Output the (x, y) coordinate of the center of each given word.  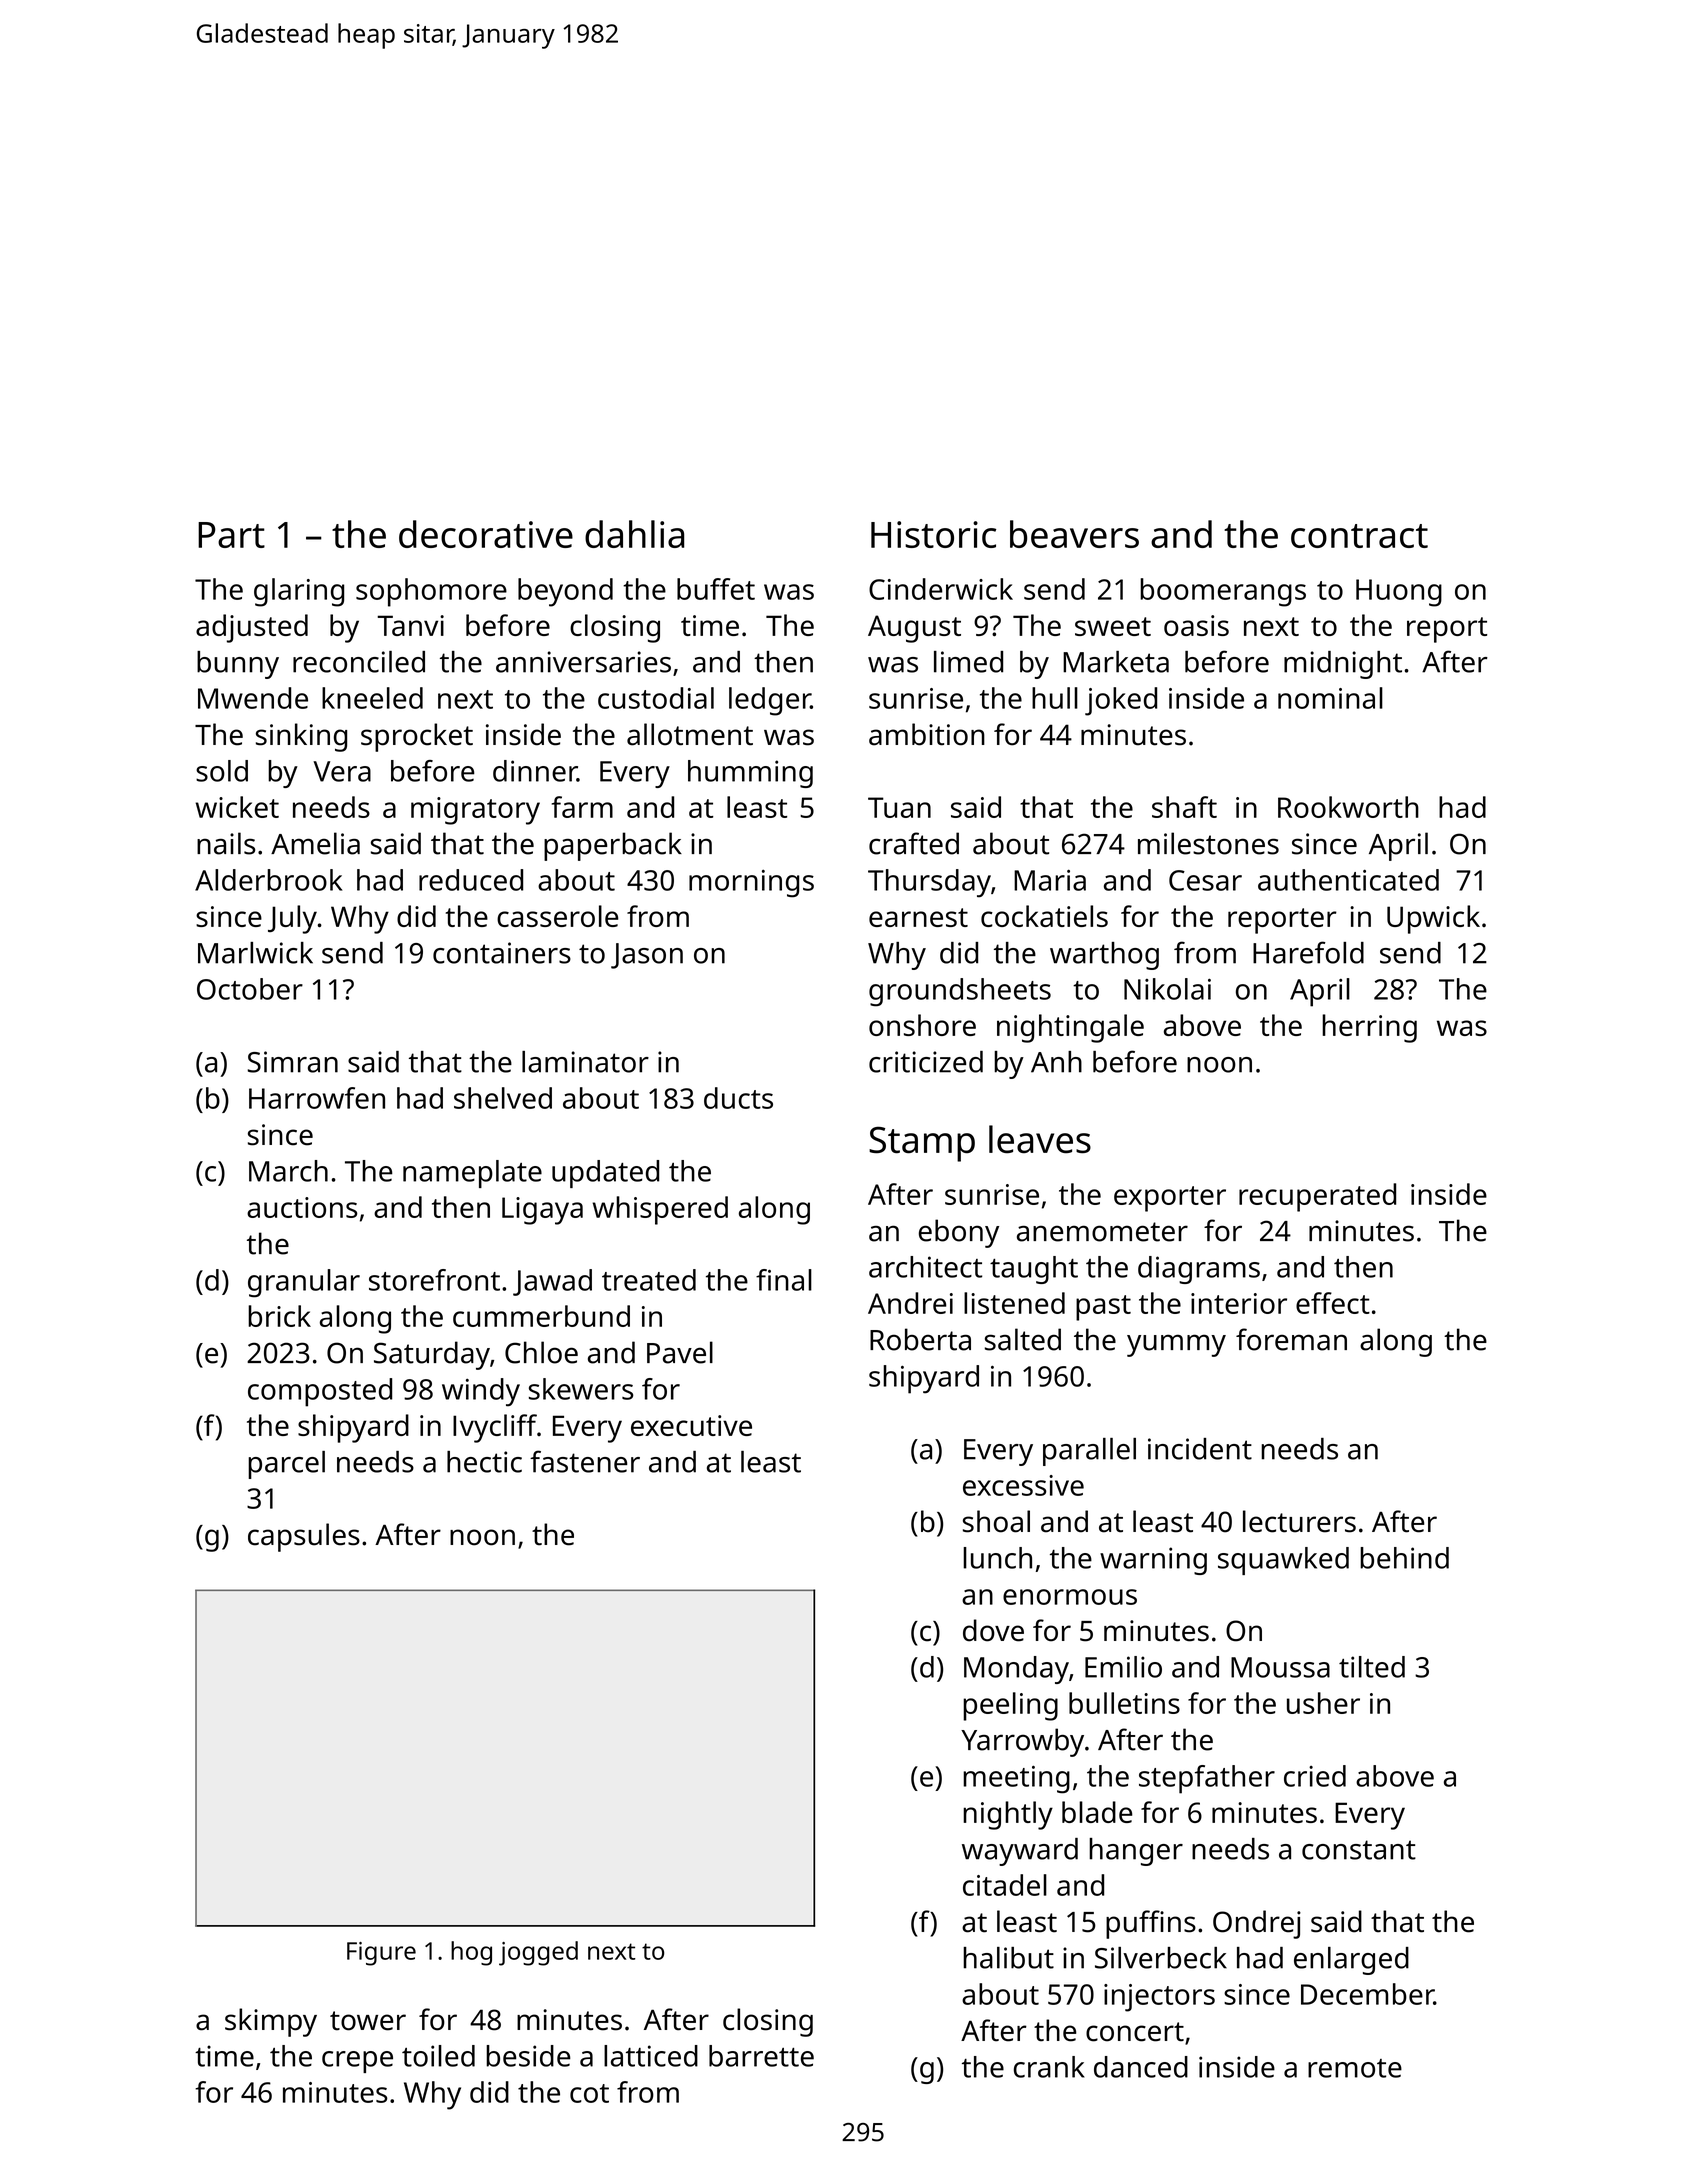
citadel (1005, 1885)
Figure (381, 1954)
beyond (565, 592)
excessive (1023, 1485)
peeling (1010, 1706)
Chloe (541, 1352)
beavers (1074, 534)
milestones (1208, 843)
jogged (538, 1953)
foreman (1291, 1339)
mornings (751, 884)
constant (1359, 1850)
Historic (933, 534)
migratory (475, 811)
